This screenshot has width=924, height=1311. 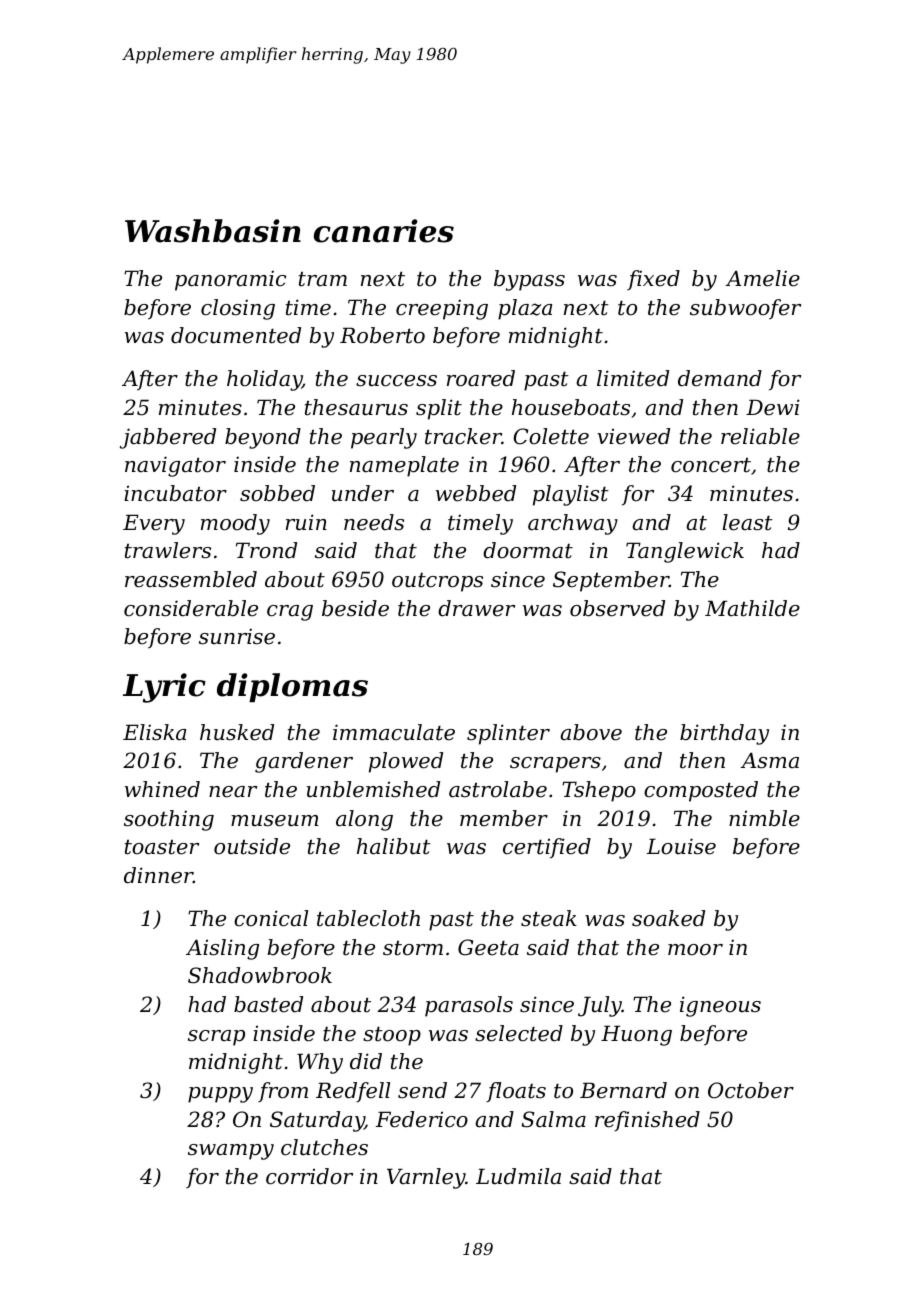 I want to click on floats, so click(x=516, y=1092).
